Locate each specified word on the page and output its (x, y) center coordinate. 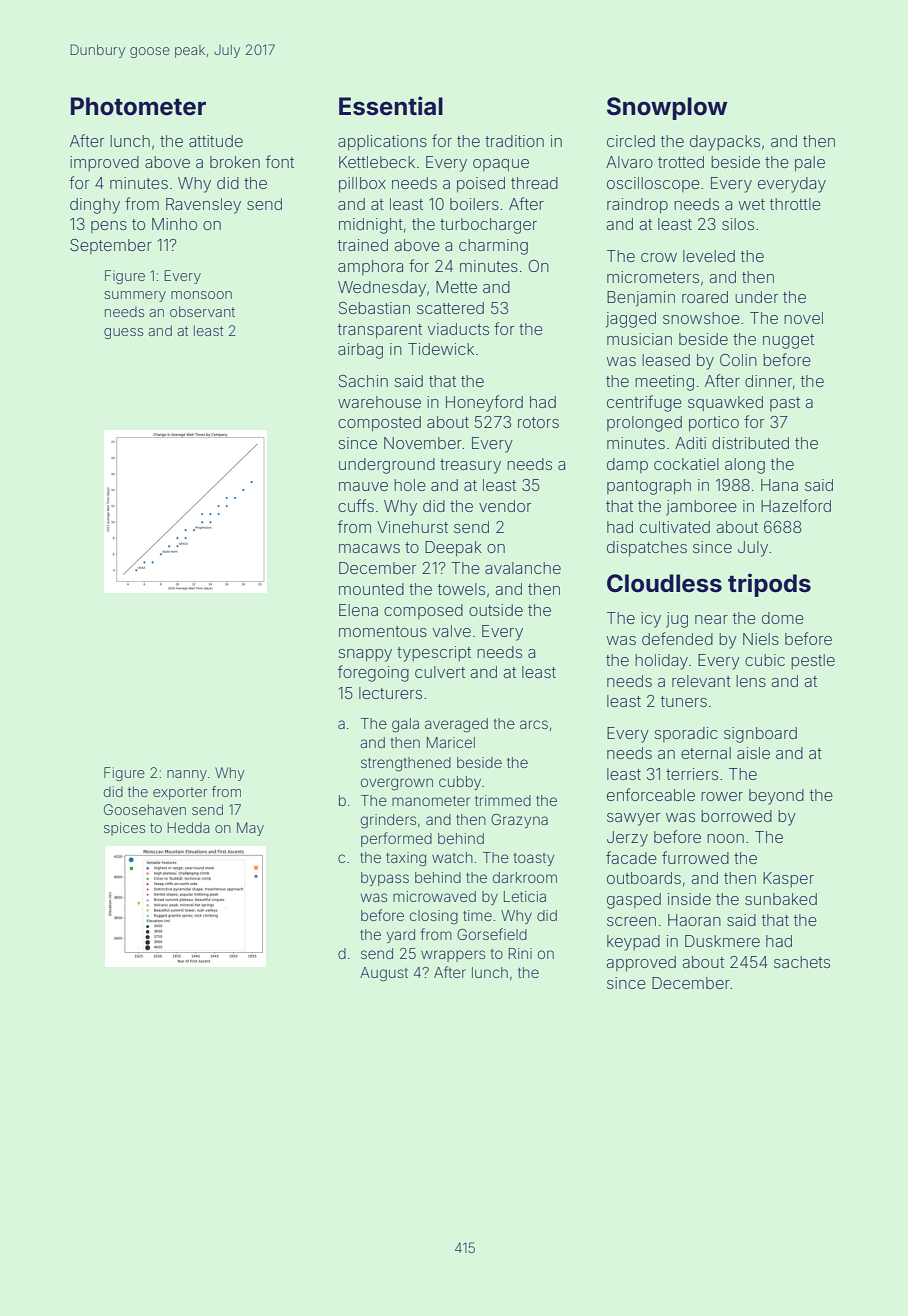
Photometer (138, 106)
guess (123, 333)
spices (124, 829)
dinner (768, 381)
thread (534, 183)
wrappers (453, 956)
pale (810, 163)
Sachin (363, 381)
